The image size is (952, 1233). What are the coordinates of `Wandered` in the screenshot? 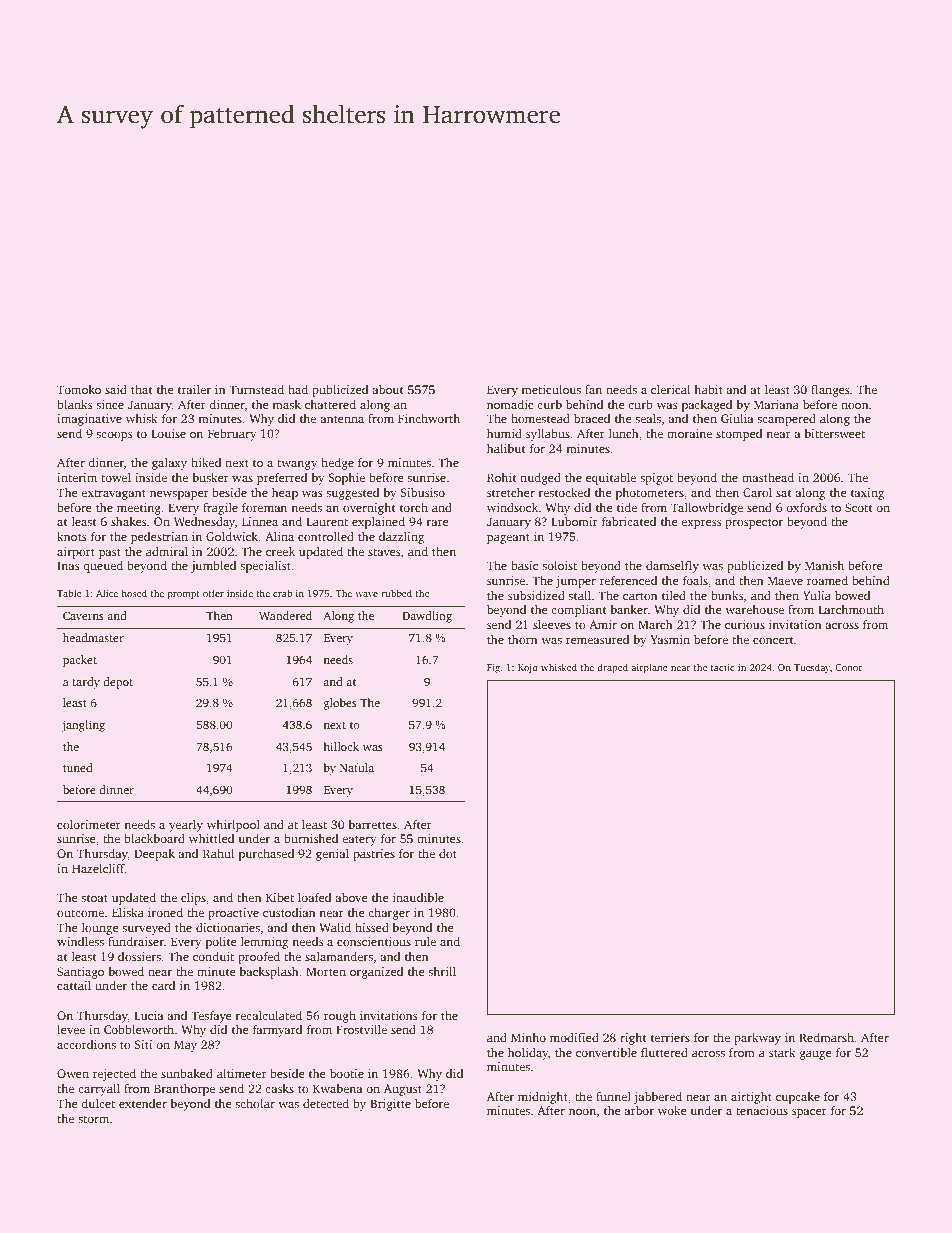 It's located at (285, 615).
